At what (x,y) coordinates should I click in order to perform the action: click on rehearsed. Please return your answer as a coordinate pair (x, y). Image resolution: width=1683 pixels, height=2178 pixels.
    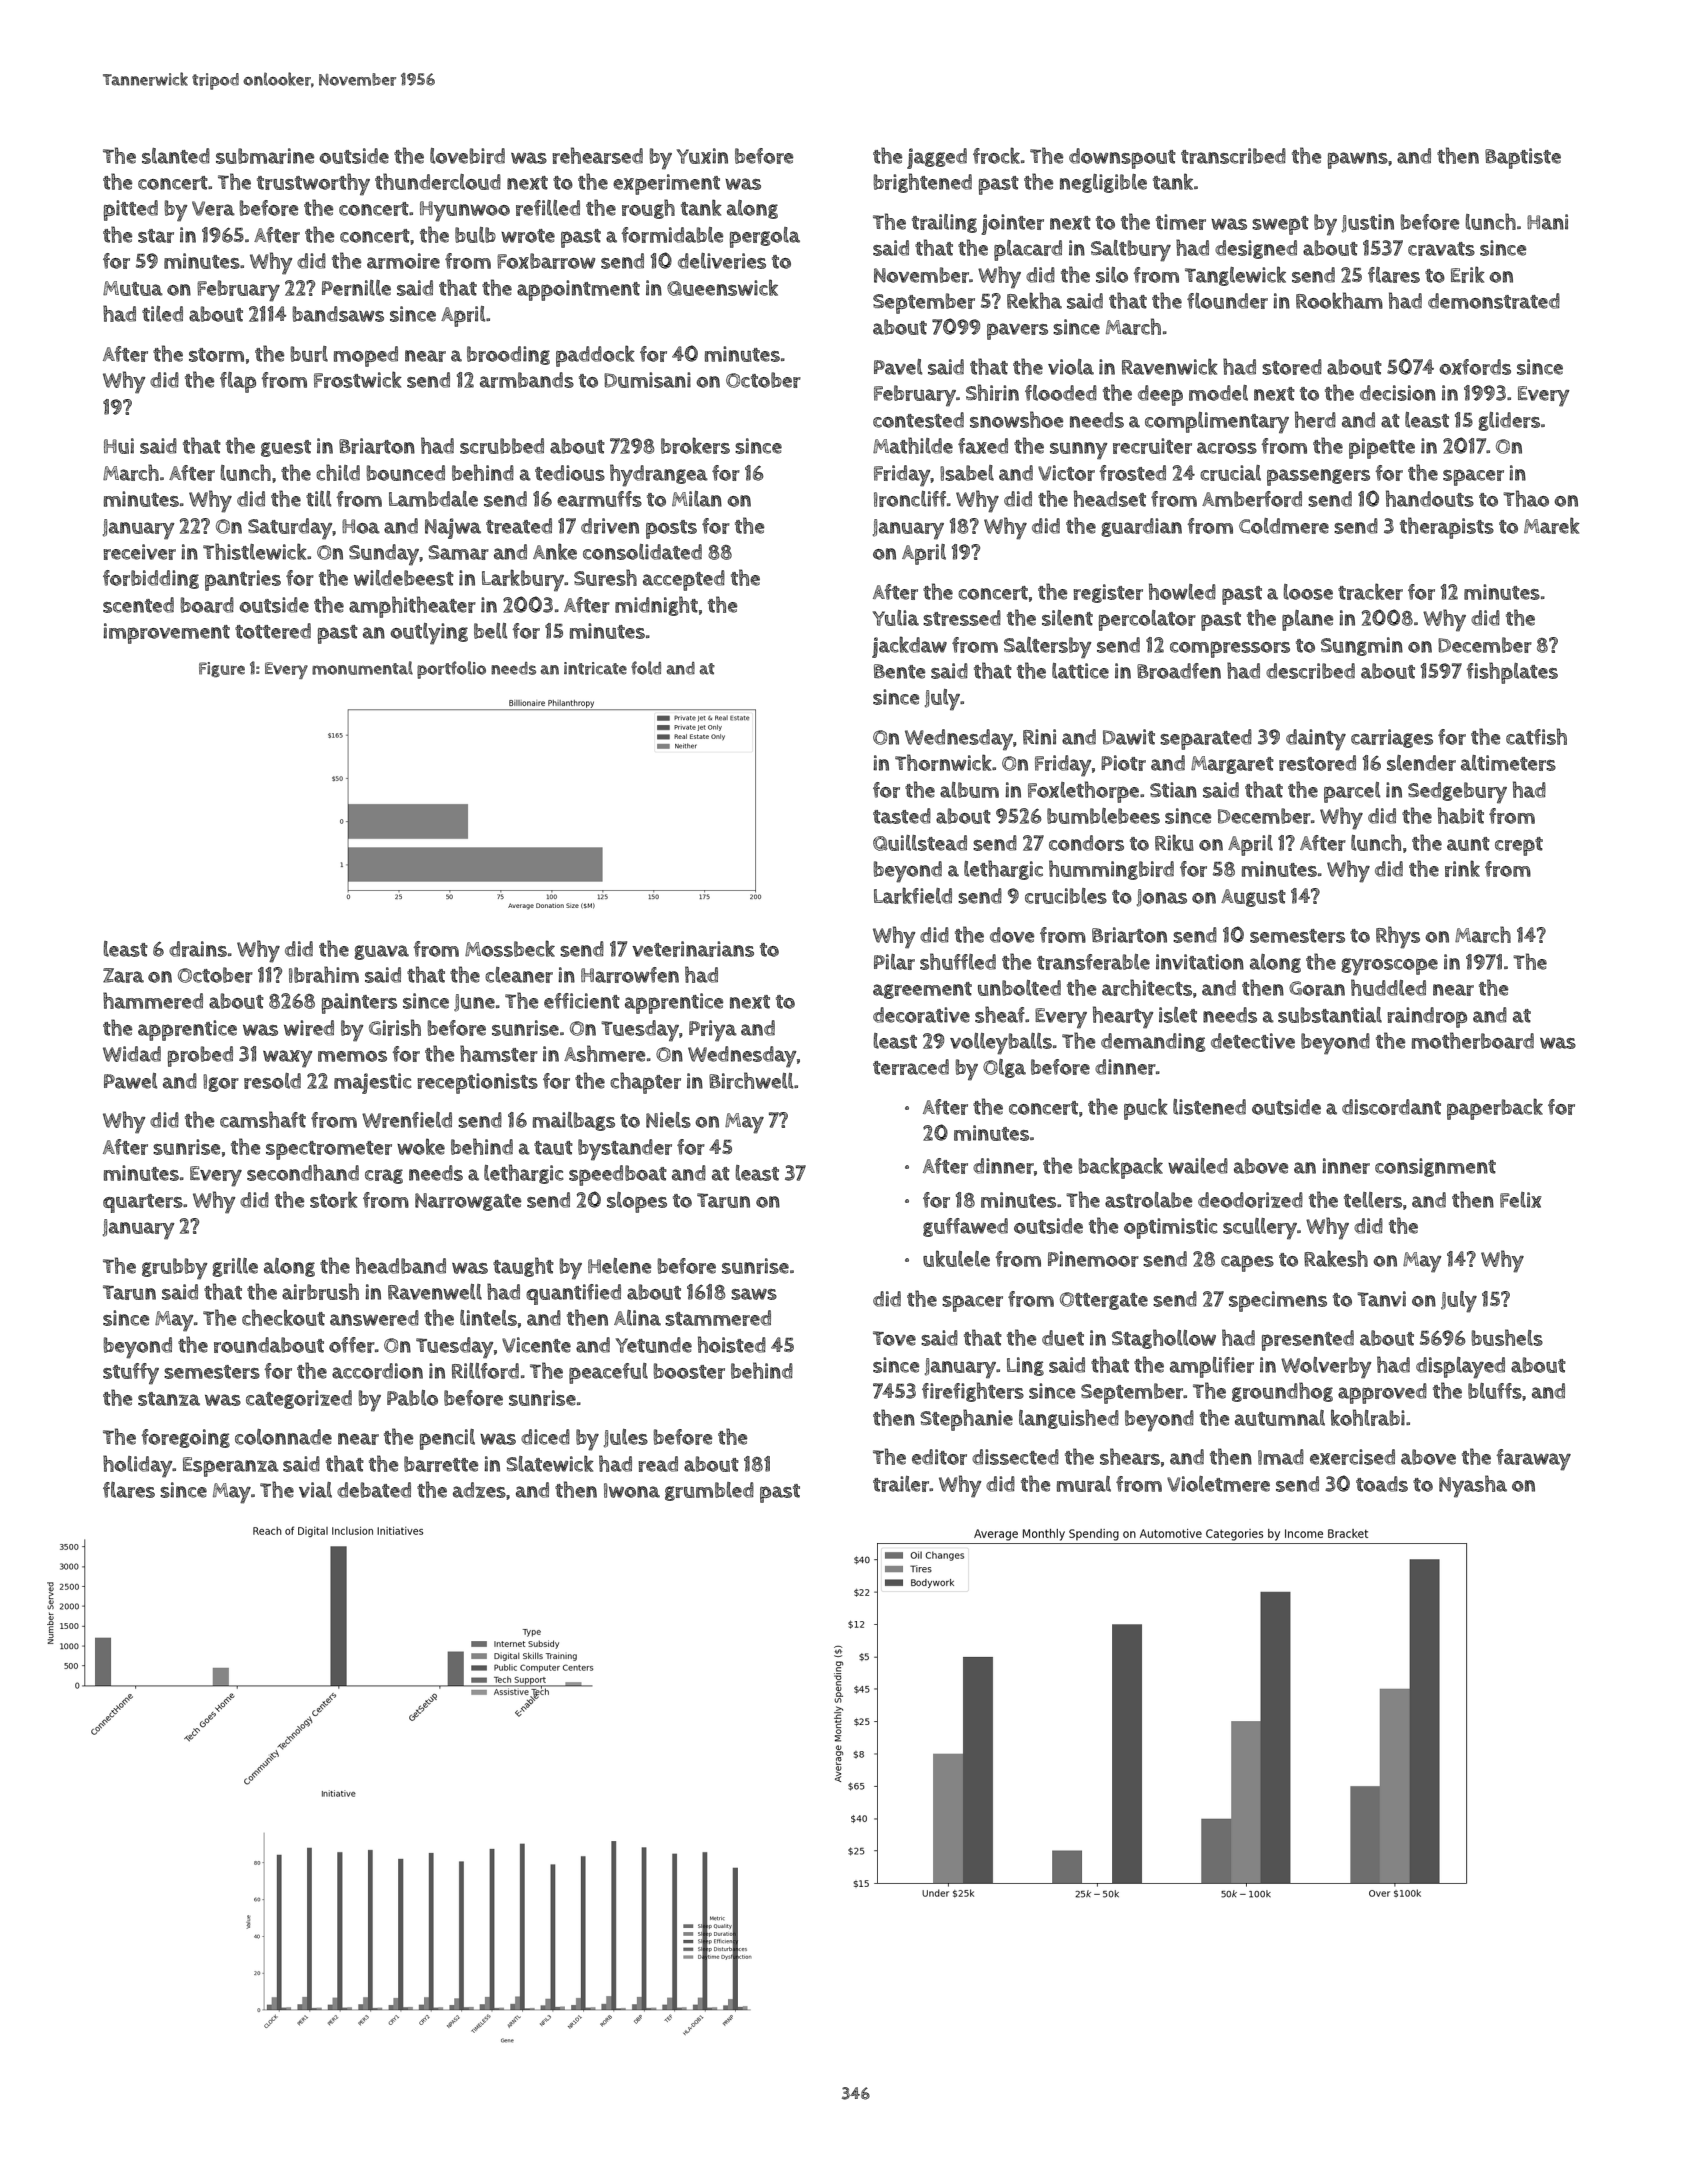
    Looking at the image, I should click on (597, 155).
